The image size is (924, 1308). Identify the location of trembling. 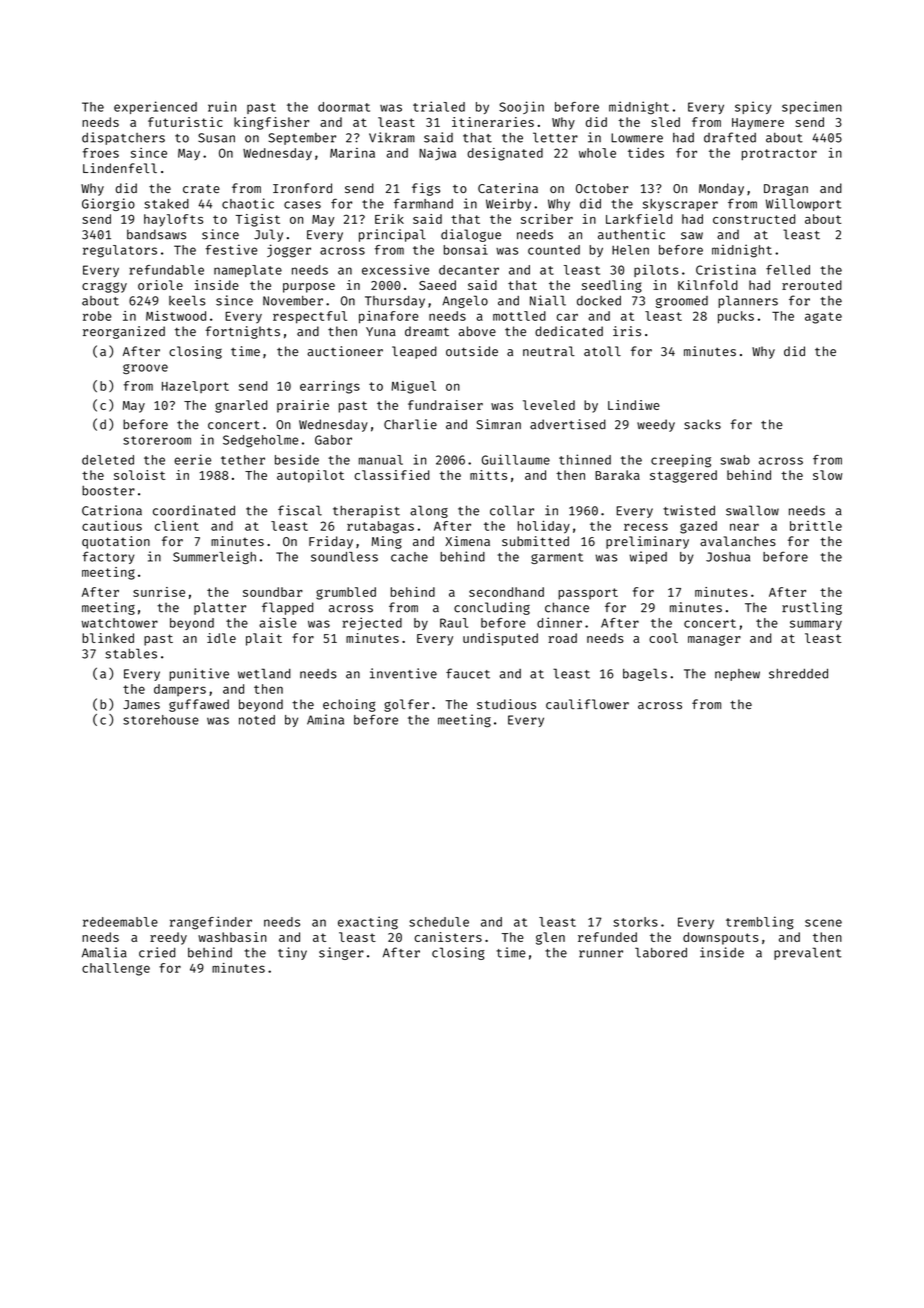
(760, 923).
